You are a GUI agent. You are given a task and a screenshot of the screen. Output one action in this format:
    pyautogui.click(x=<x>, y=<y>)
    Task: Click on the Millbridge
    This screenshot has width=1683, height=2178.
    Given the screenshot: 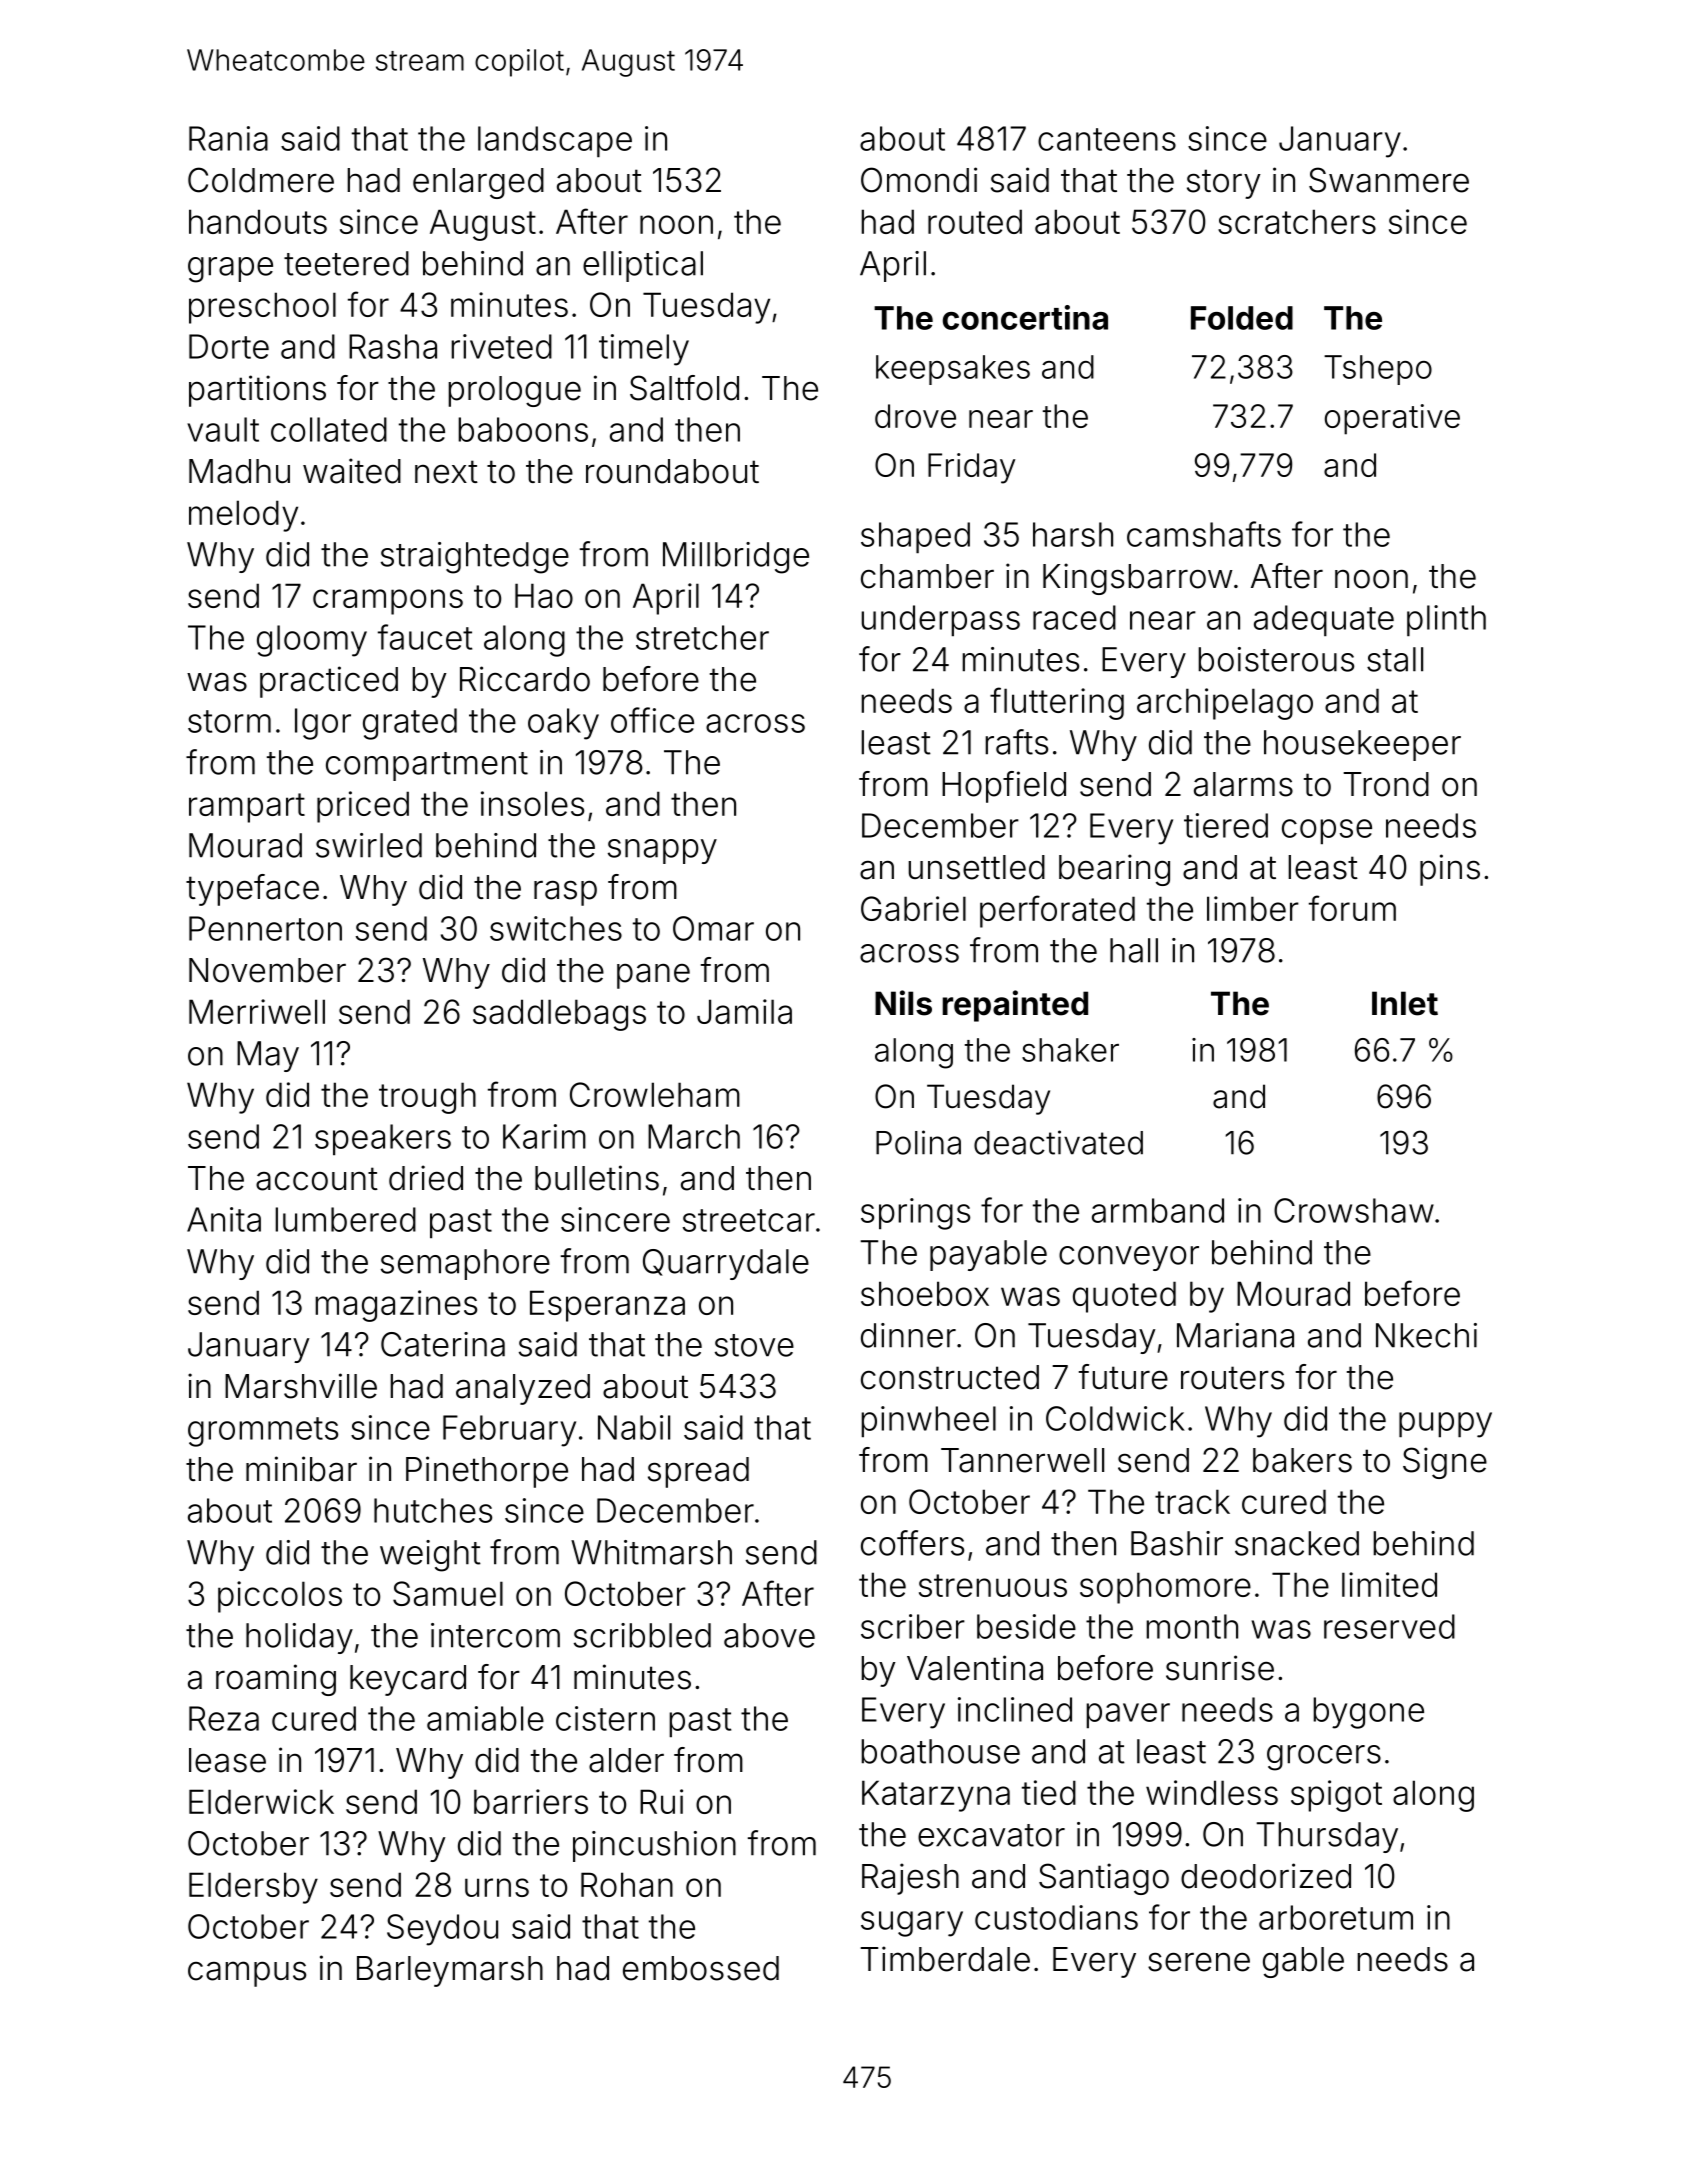 What is the action you would take?
    pyautogui.click(x=736, y=558)
